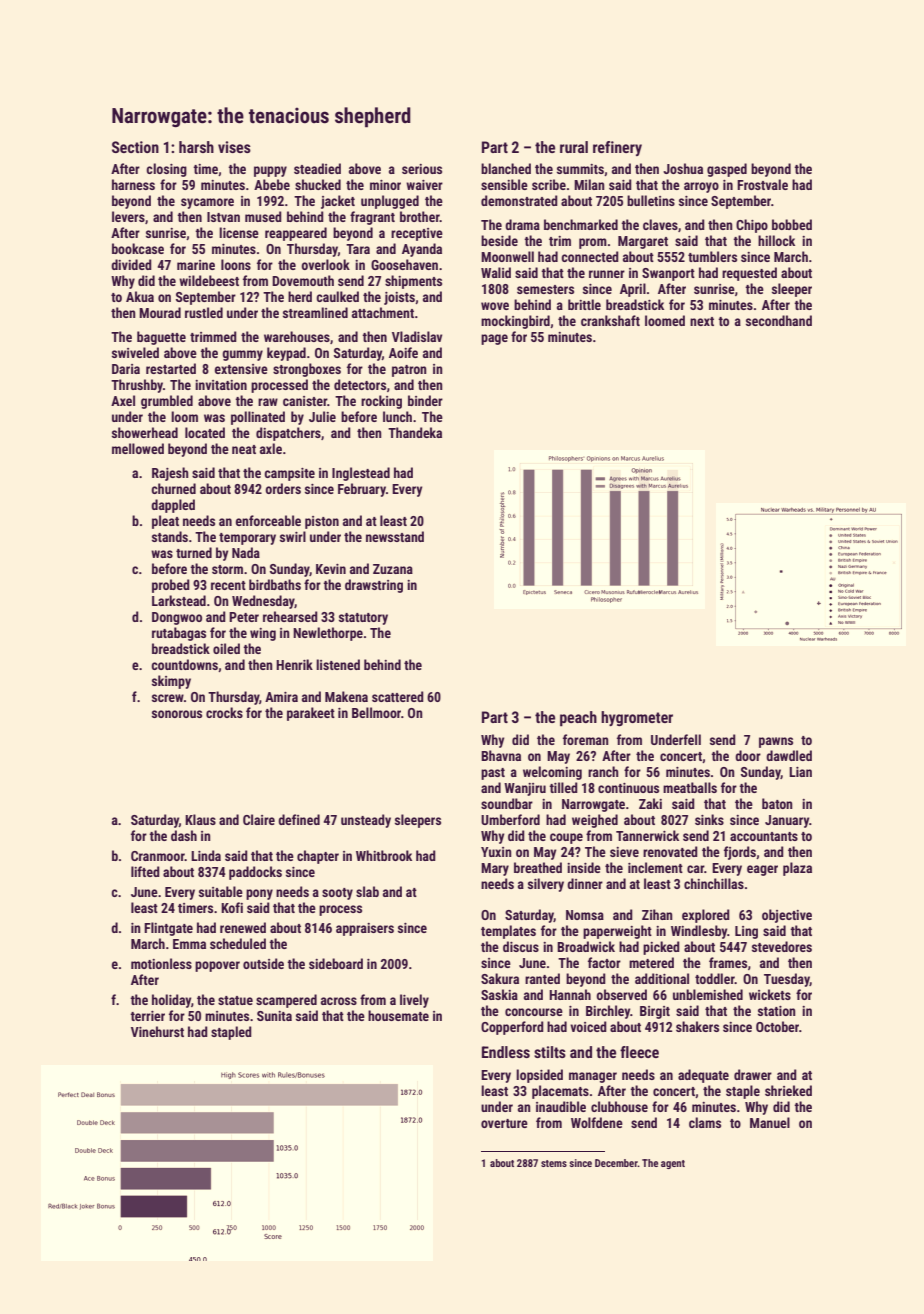 Image resolution: width=924 pixels, height=1314 pixels. What do you see at coordinates (196, 265) in the screenshot?
I see `marine` at bounding box center [196, 265].
